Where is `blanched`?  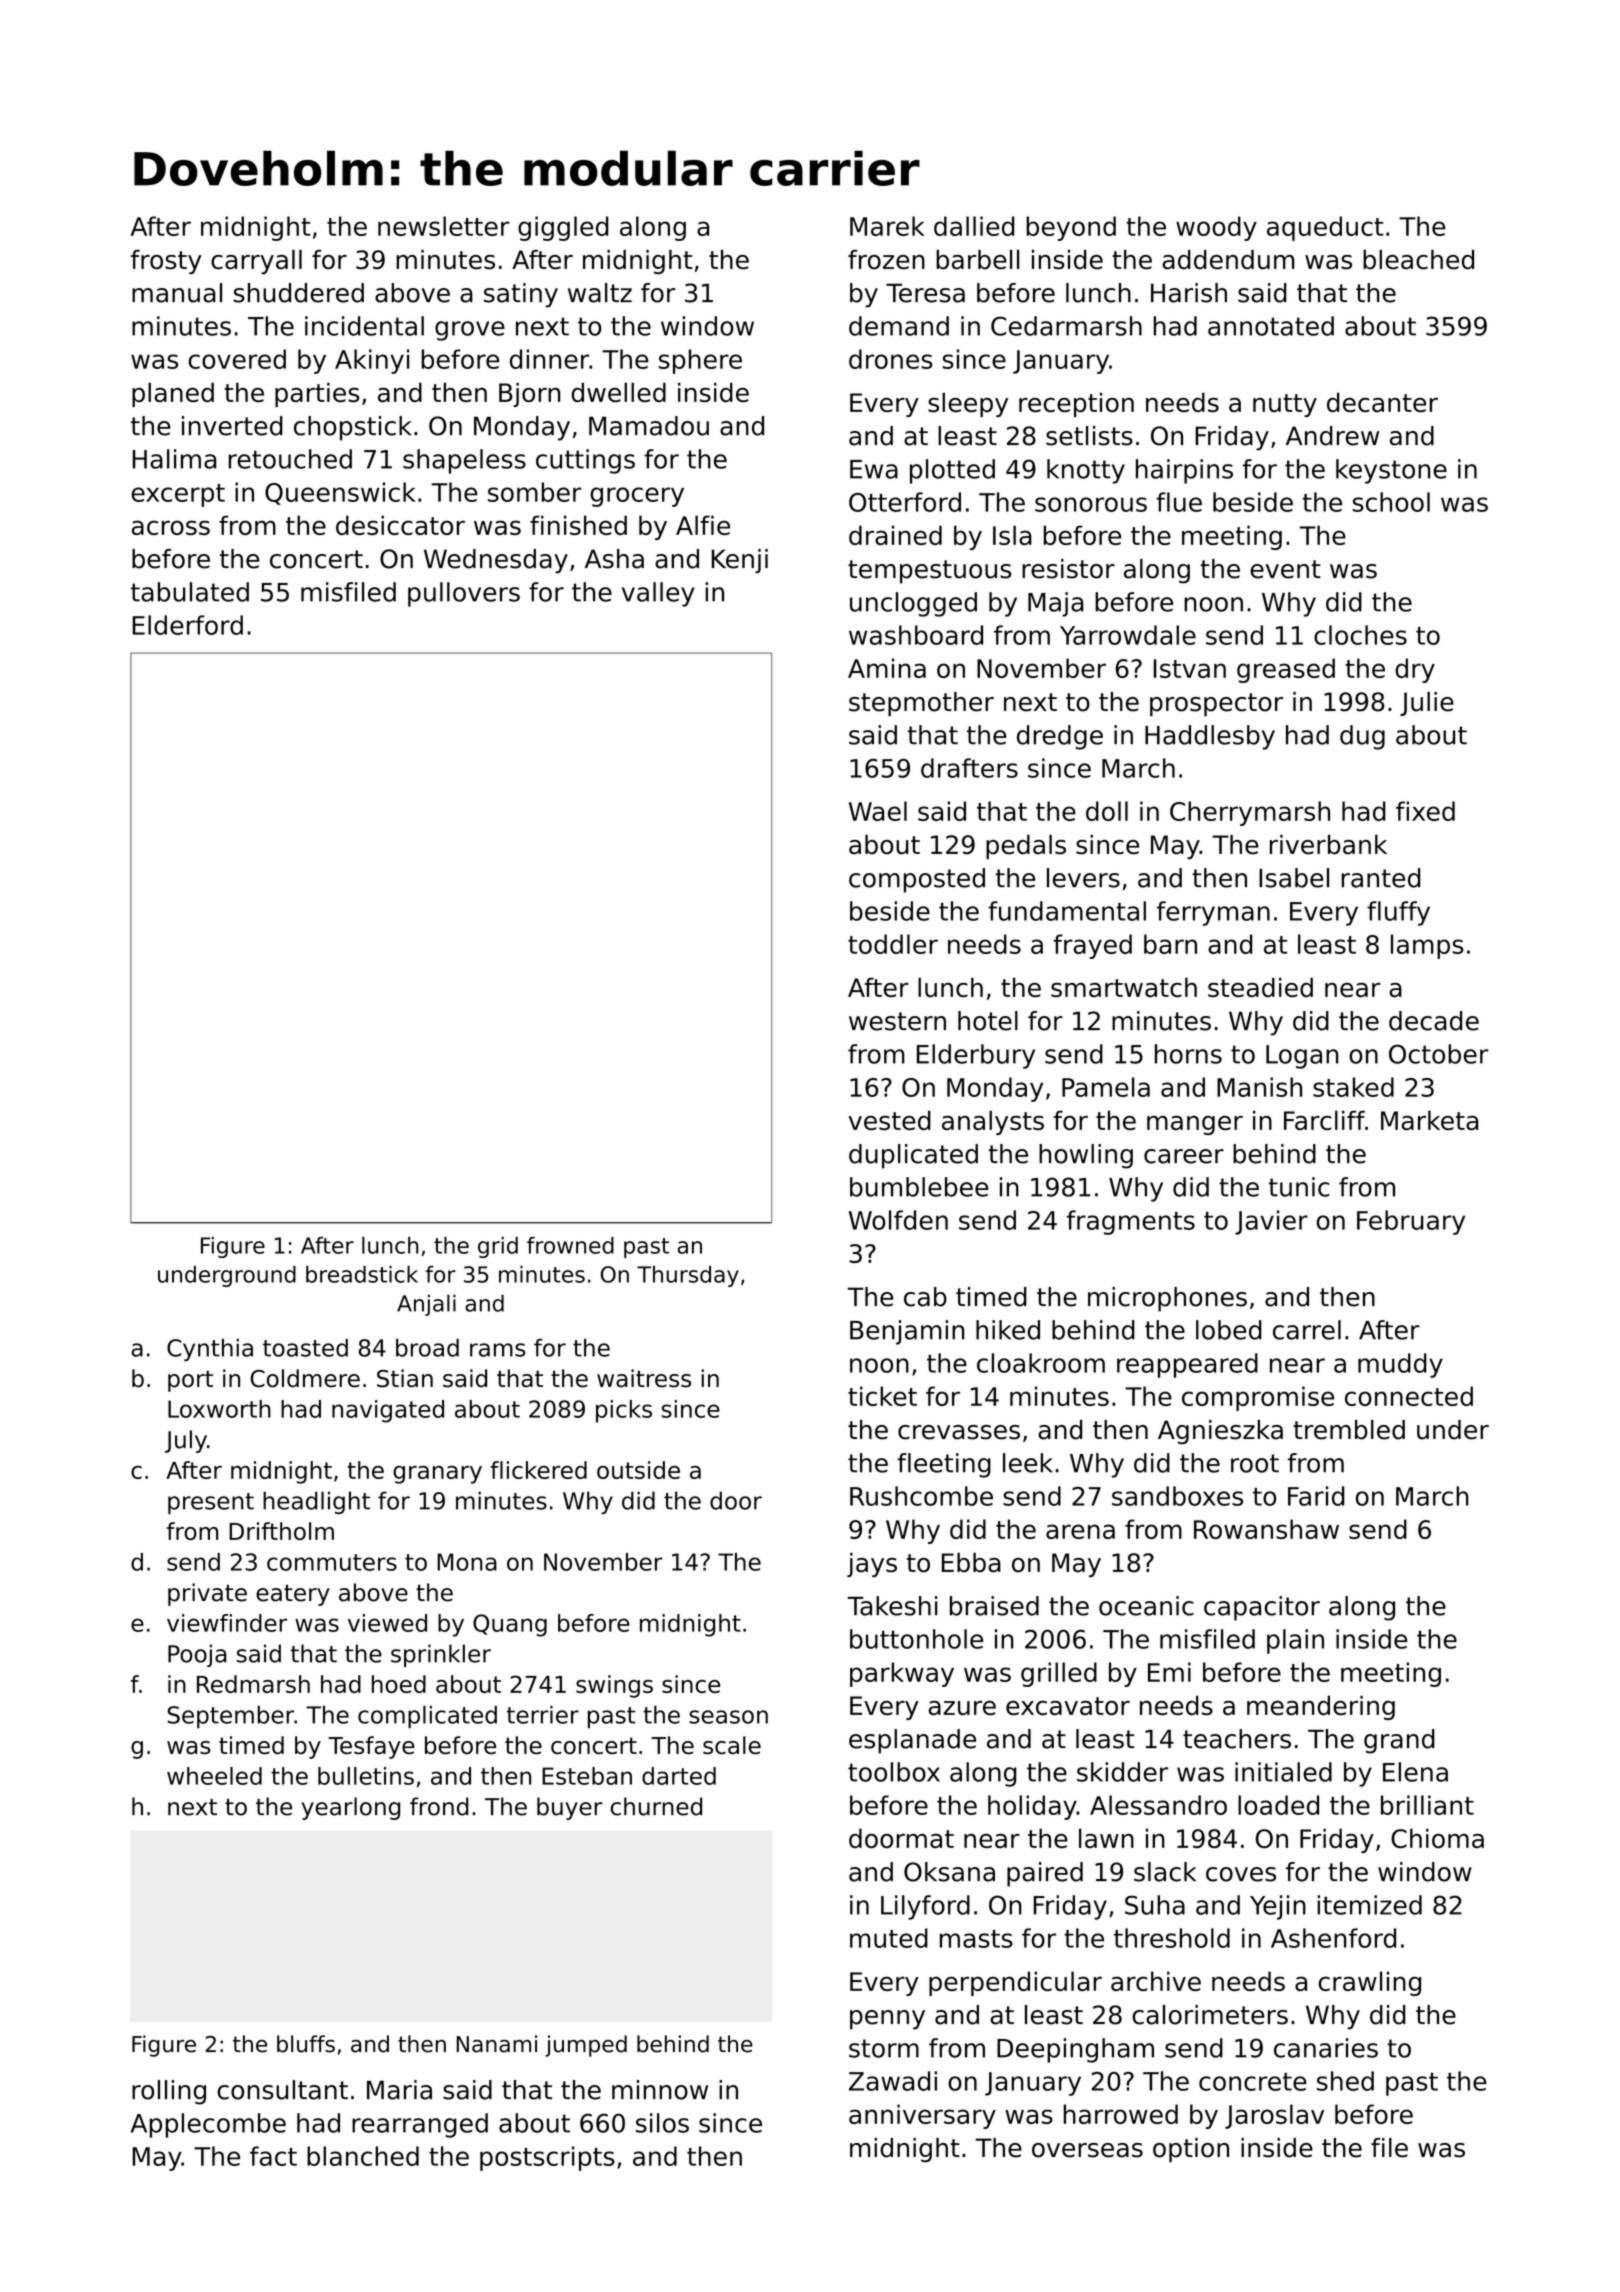 blanched is located at coordinates (363, 2156).
